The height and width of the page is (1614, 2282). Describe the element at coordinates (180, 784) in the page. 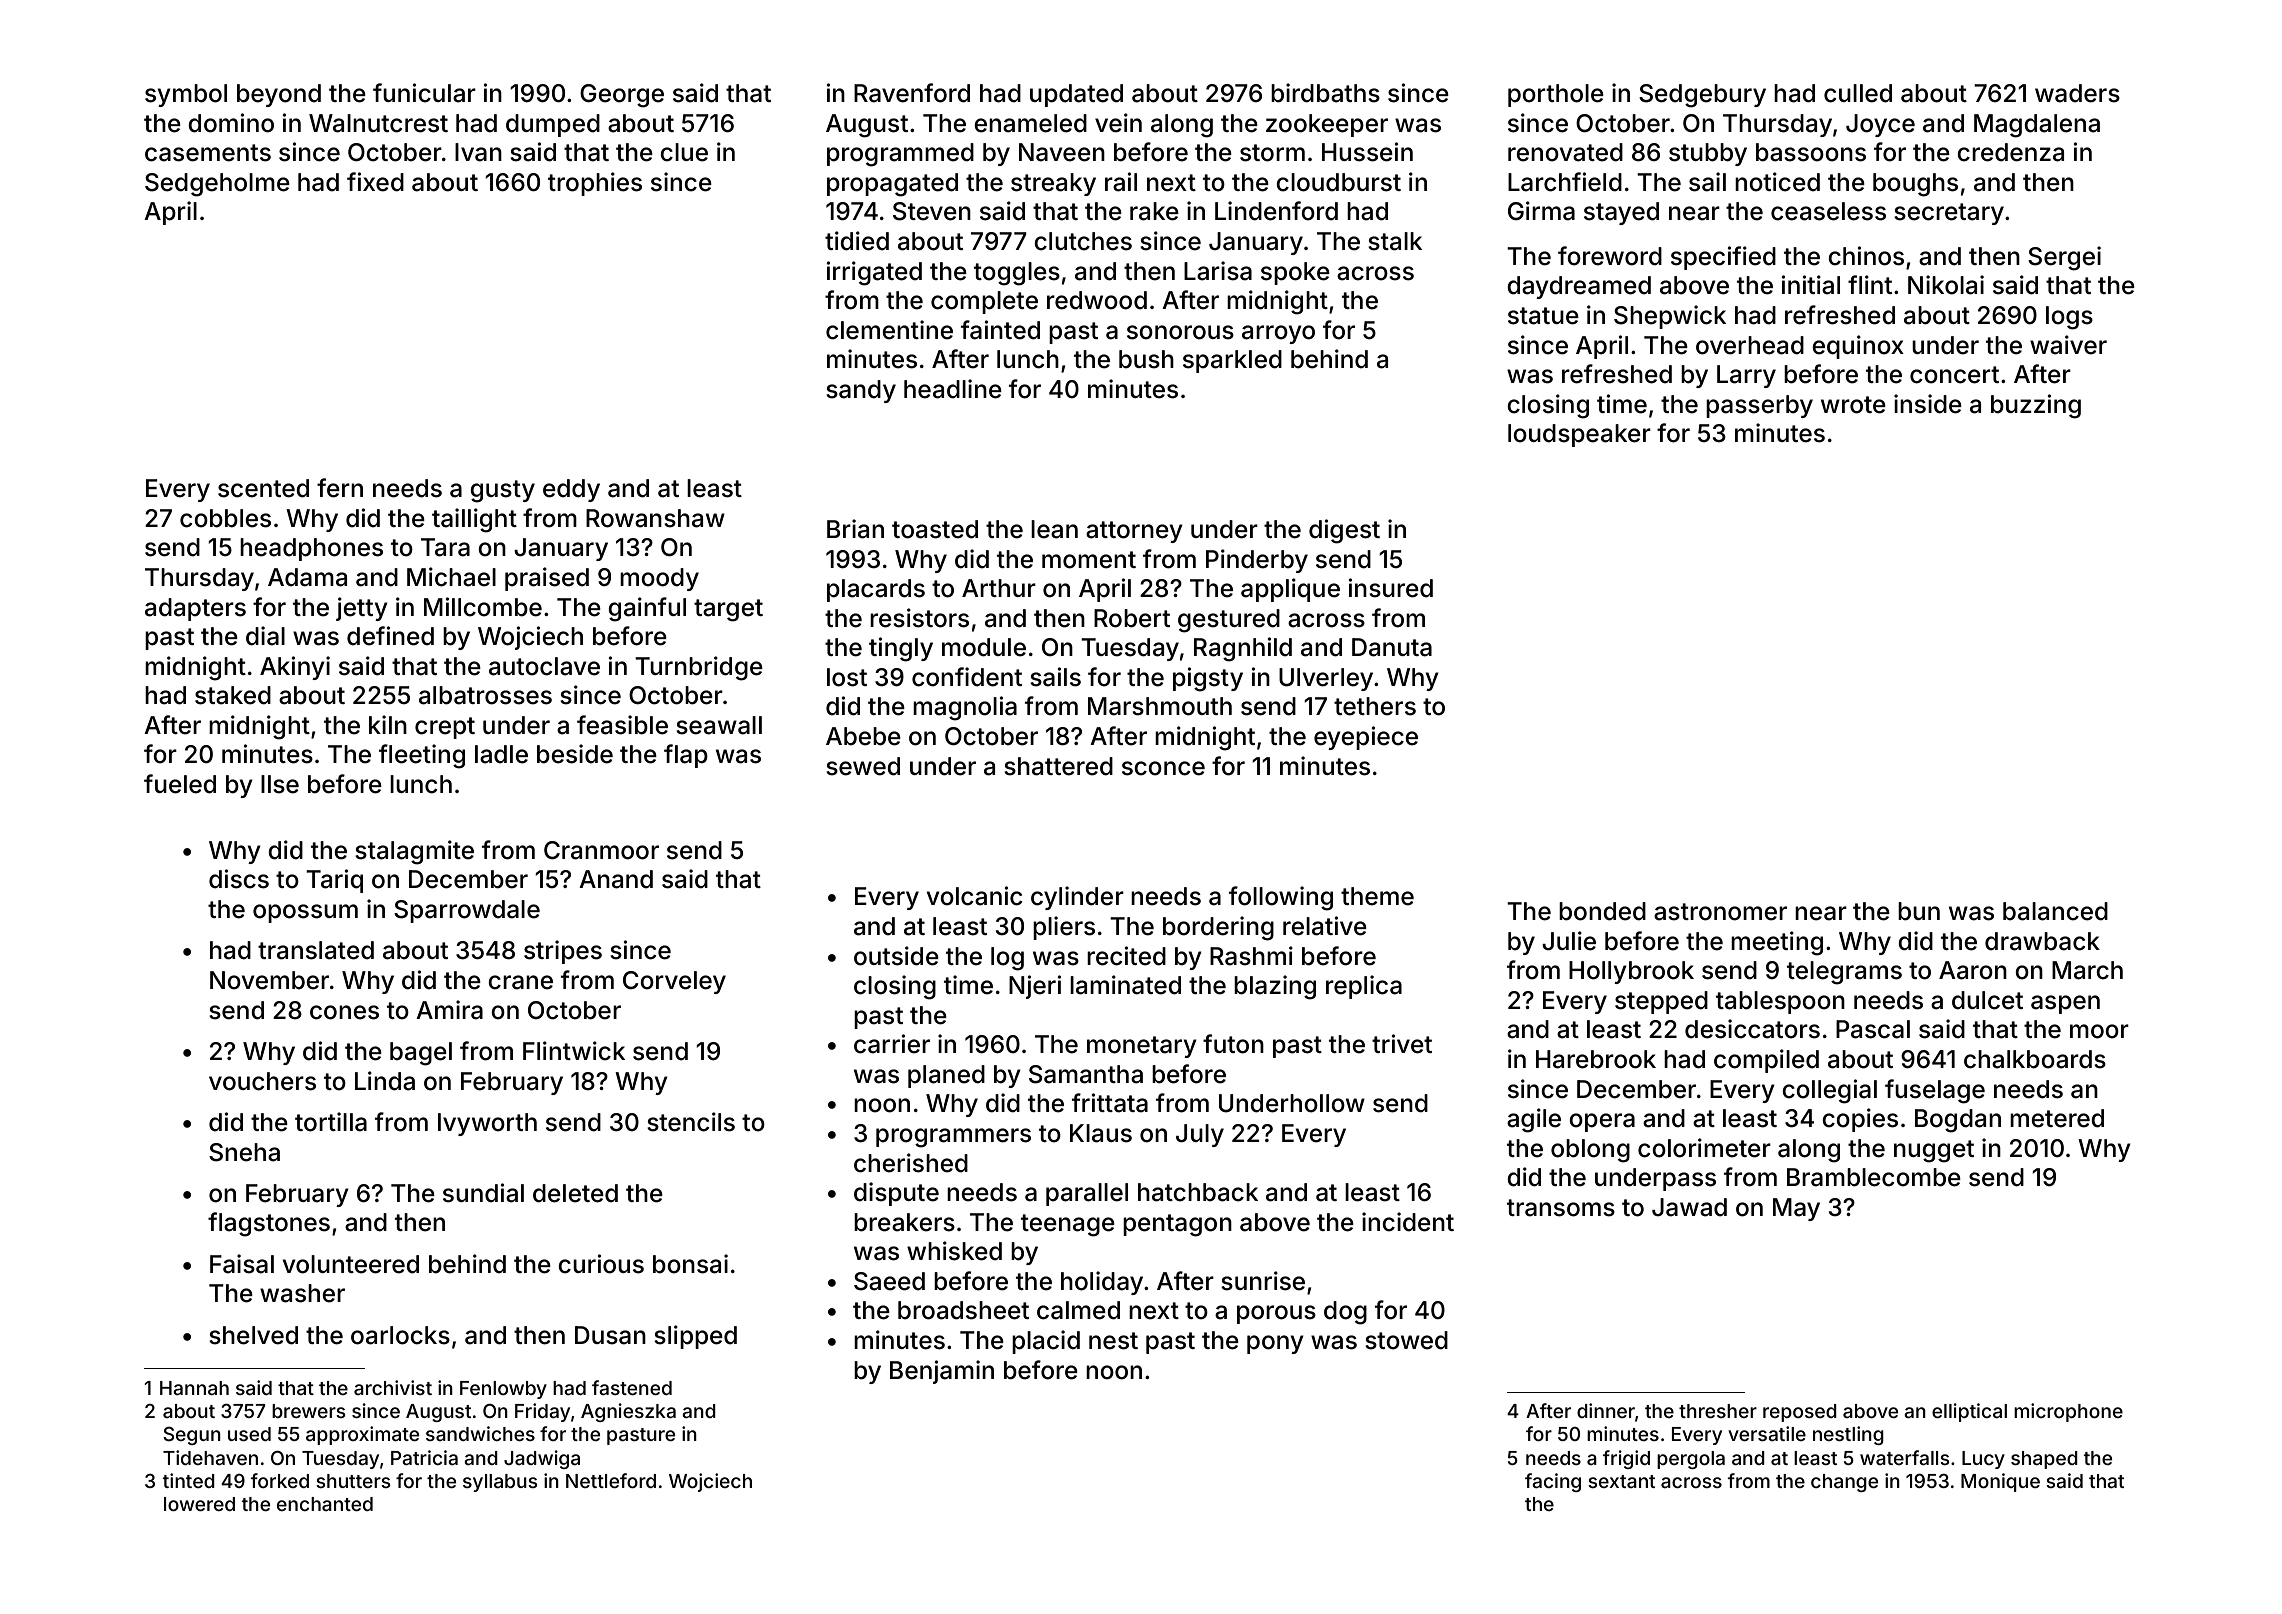

I see `fueled` at that location.
